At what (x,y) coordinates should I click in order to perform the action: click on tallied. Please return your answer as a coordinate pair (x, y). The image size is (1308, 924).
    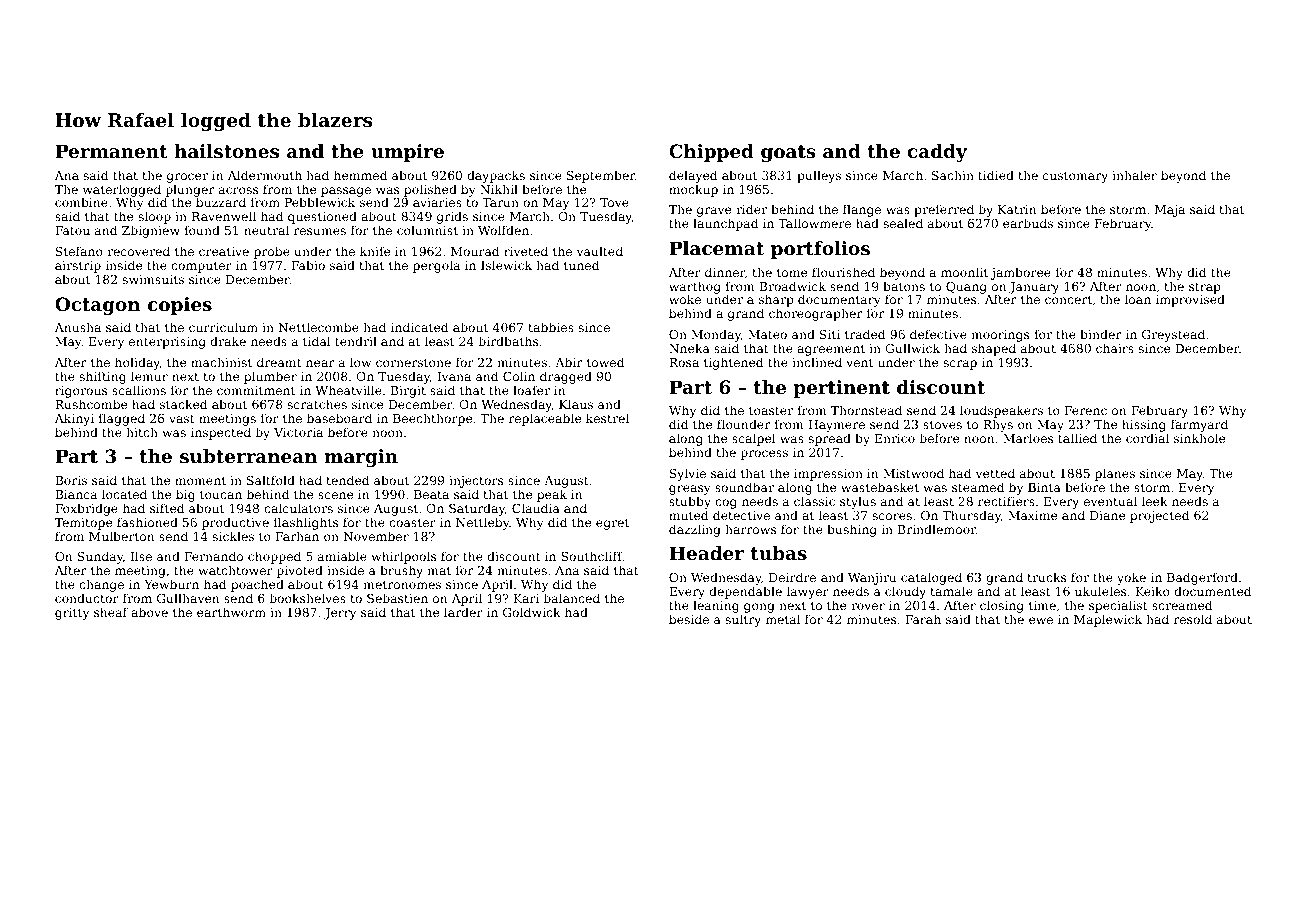
    Looking at the image, I should click on (1077, 438).
